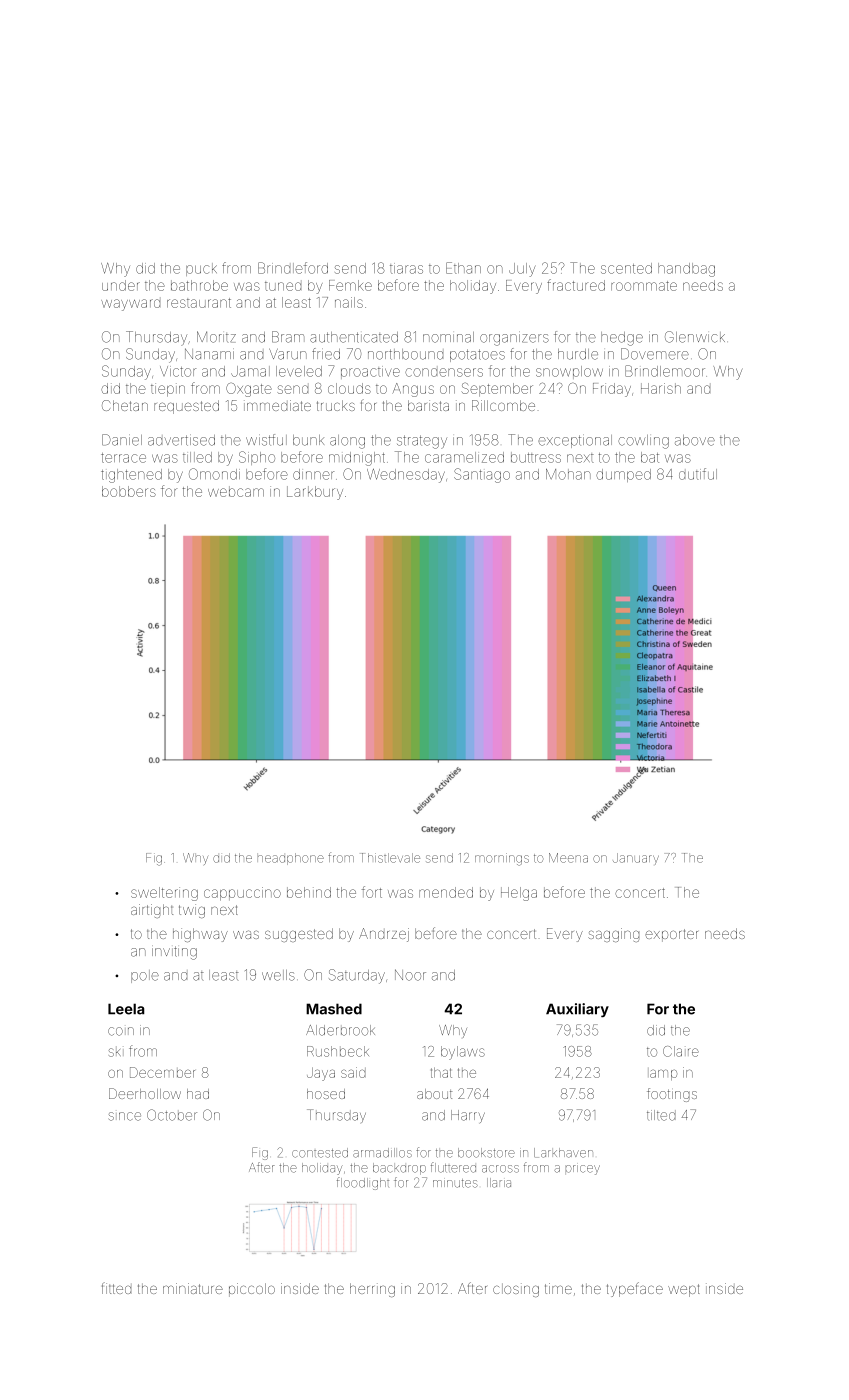  What do you see at coordinates (463, 268) in the page?
I see `Ethan` at bounding box center [463, 268].
